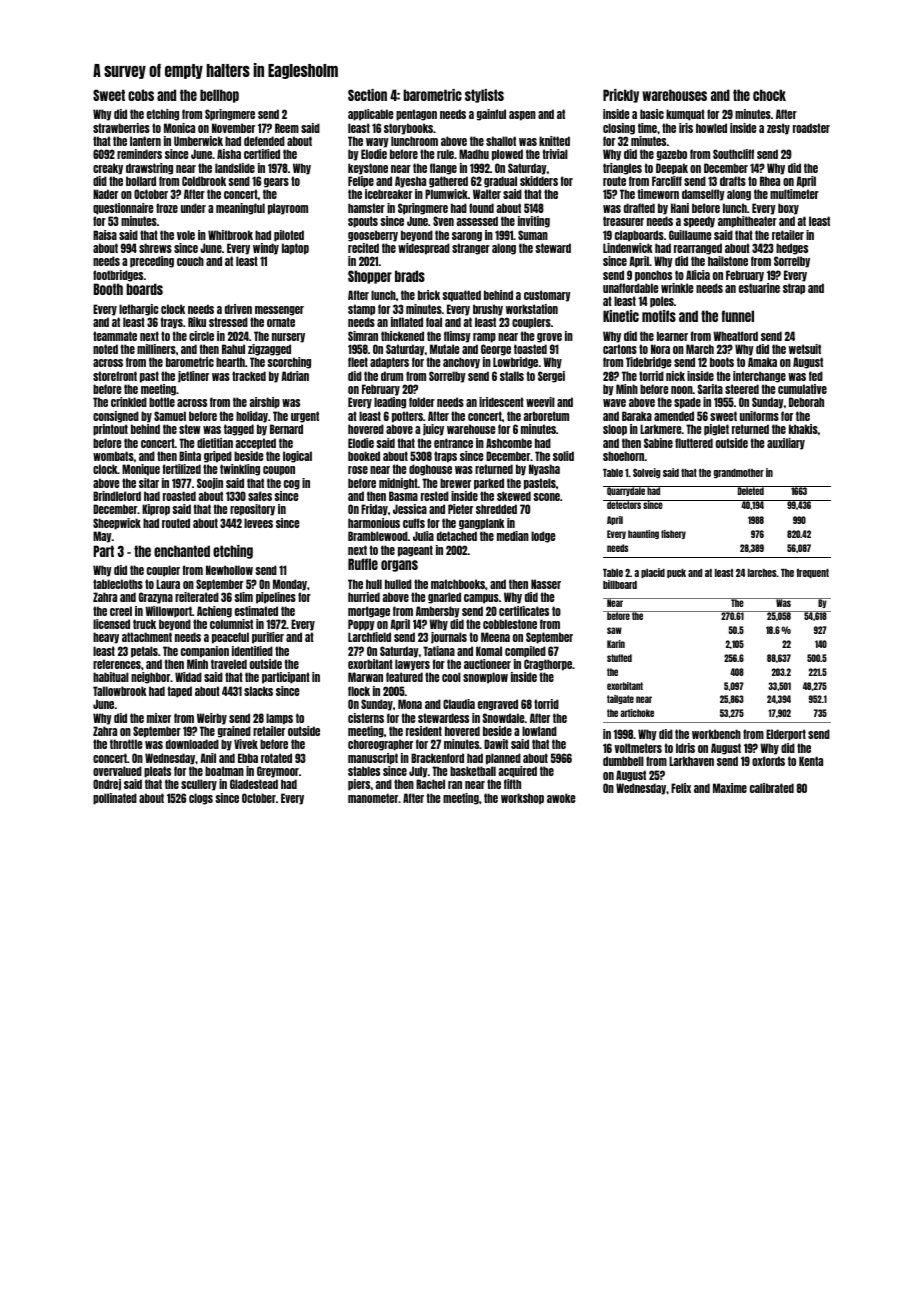 Image resolution: width=924 pixels, height=1308 pixels. Describe the element at coordinates (762, 573) in the image. I see `larches` at that location.
